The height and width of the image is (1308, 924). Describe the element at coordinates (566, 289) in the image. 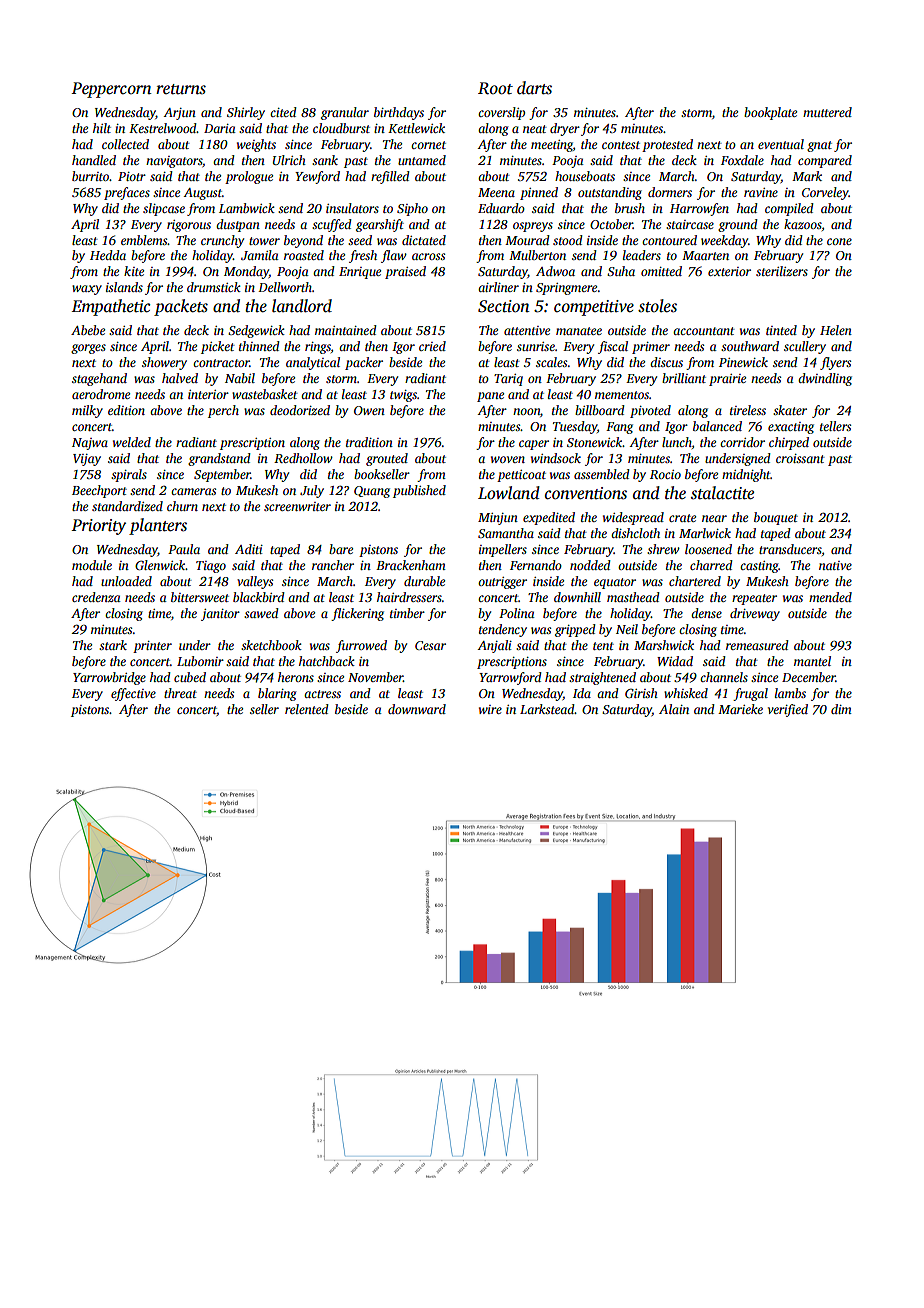

I see `Springmere` at that location.
